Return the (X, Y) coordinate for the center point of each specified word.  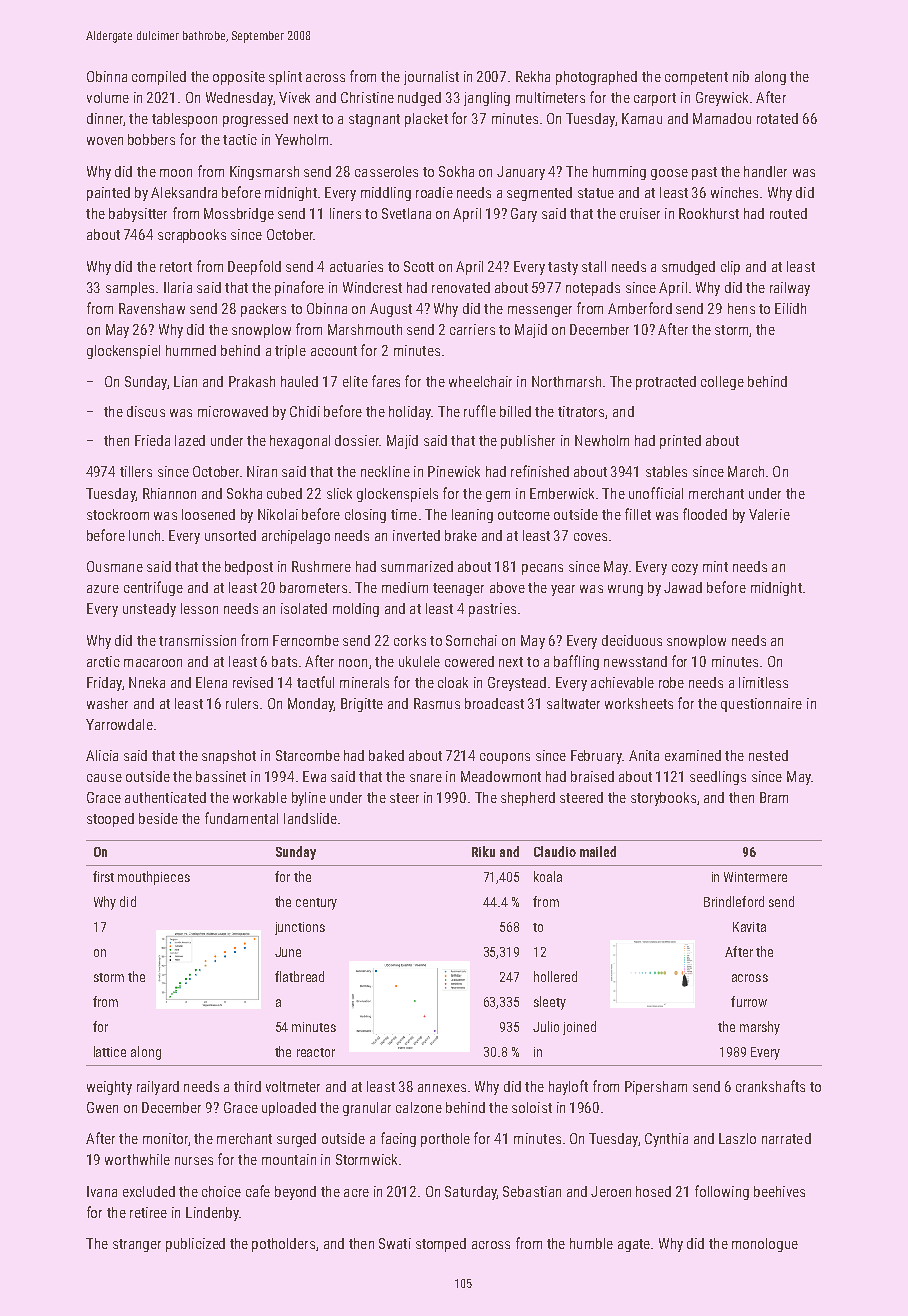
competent (696, 78)
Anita (644, 755)
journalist (431, 78)
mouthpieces (154, 878)
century (316, 904)
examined (693, 755)
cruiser (640, 213)
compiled (159, 78)
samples (130, 289)
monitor (165, 1138)
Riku (483, 851)
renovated (461, 287)
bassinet (221, 776)
